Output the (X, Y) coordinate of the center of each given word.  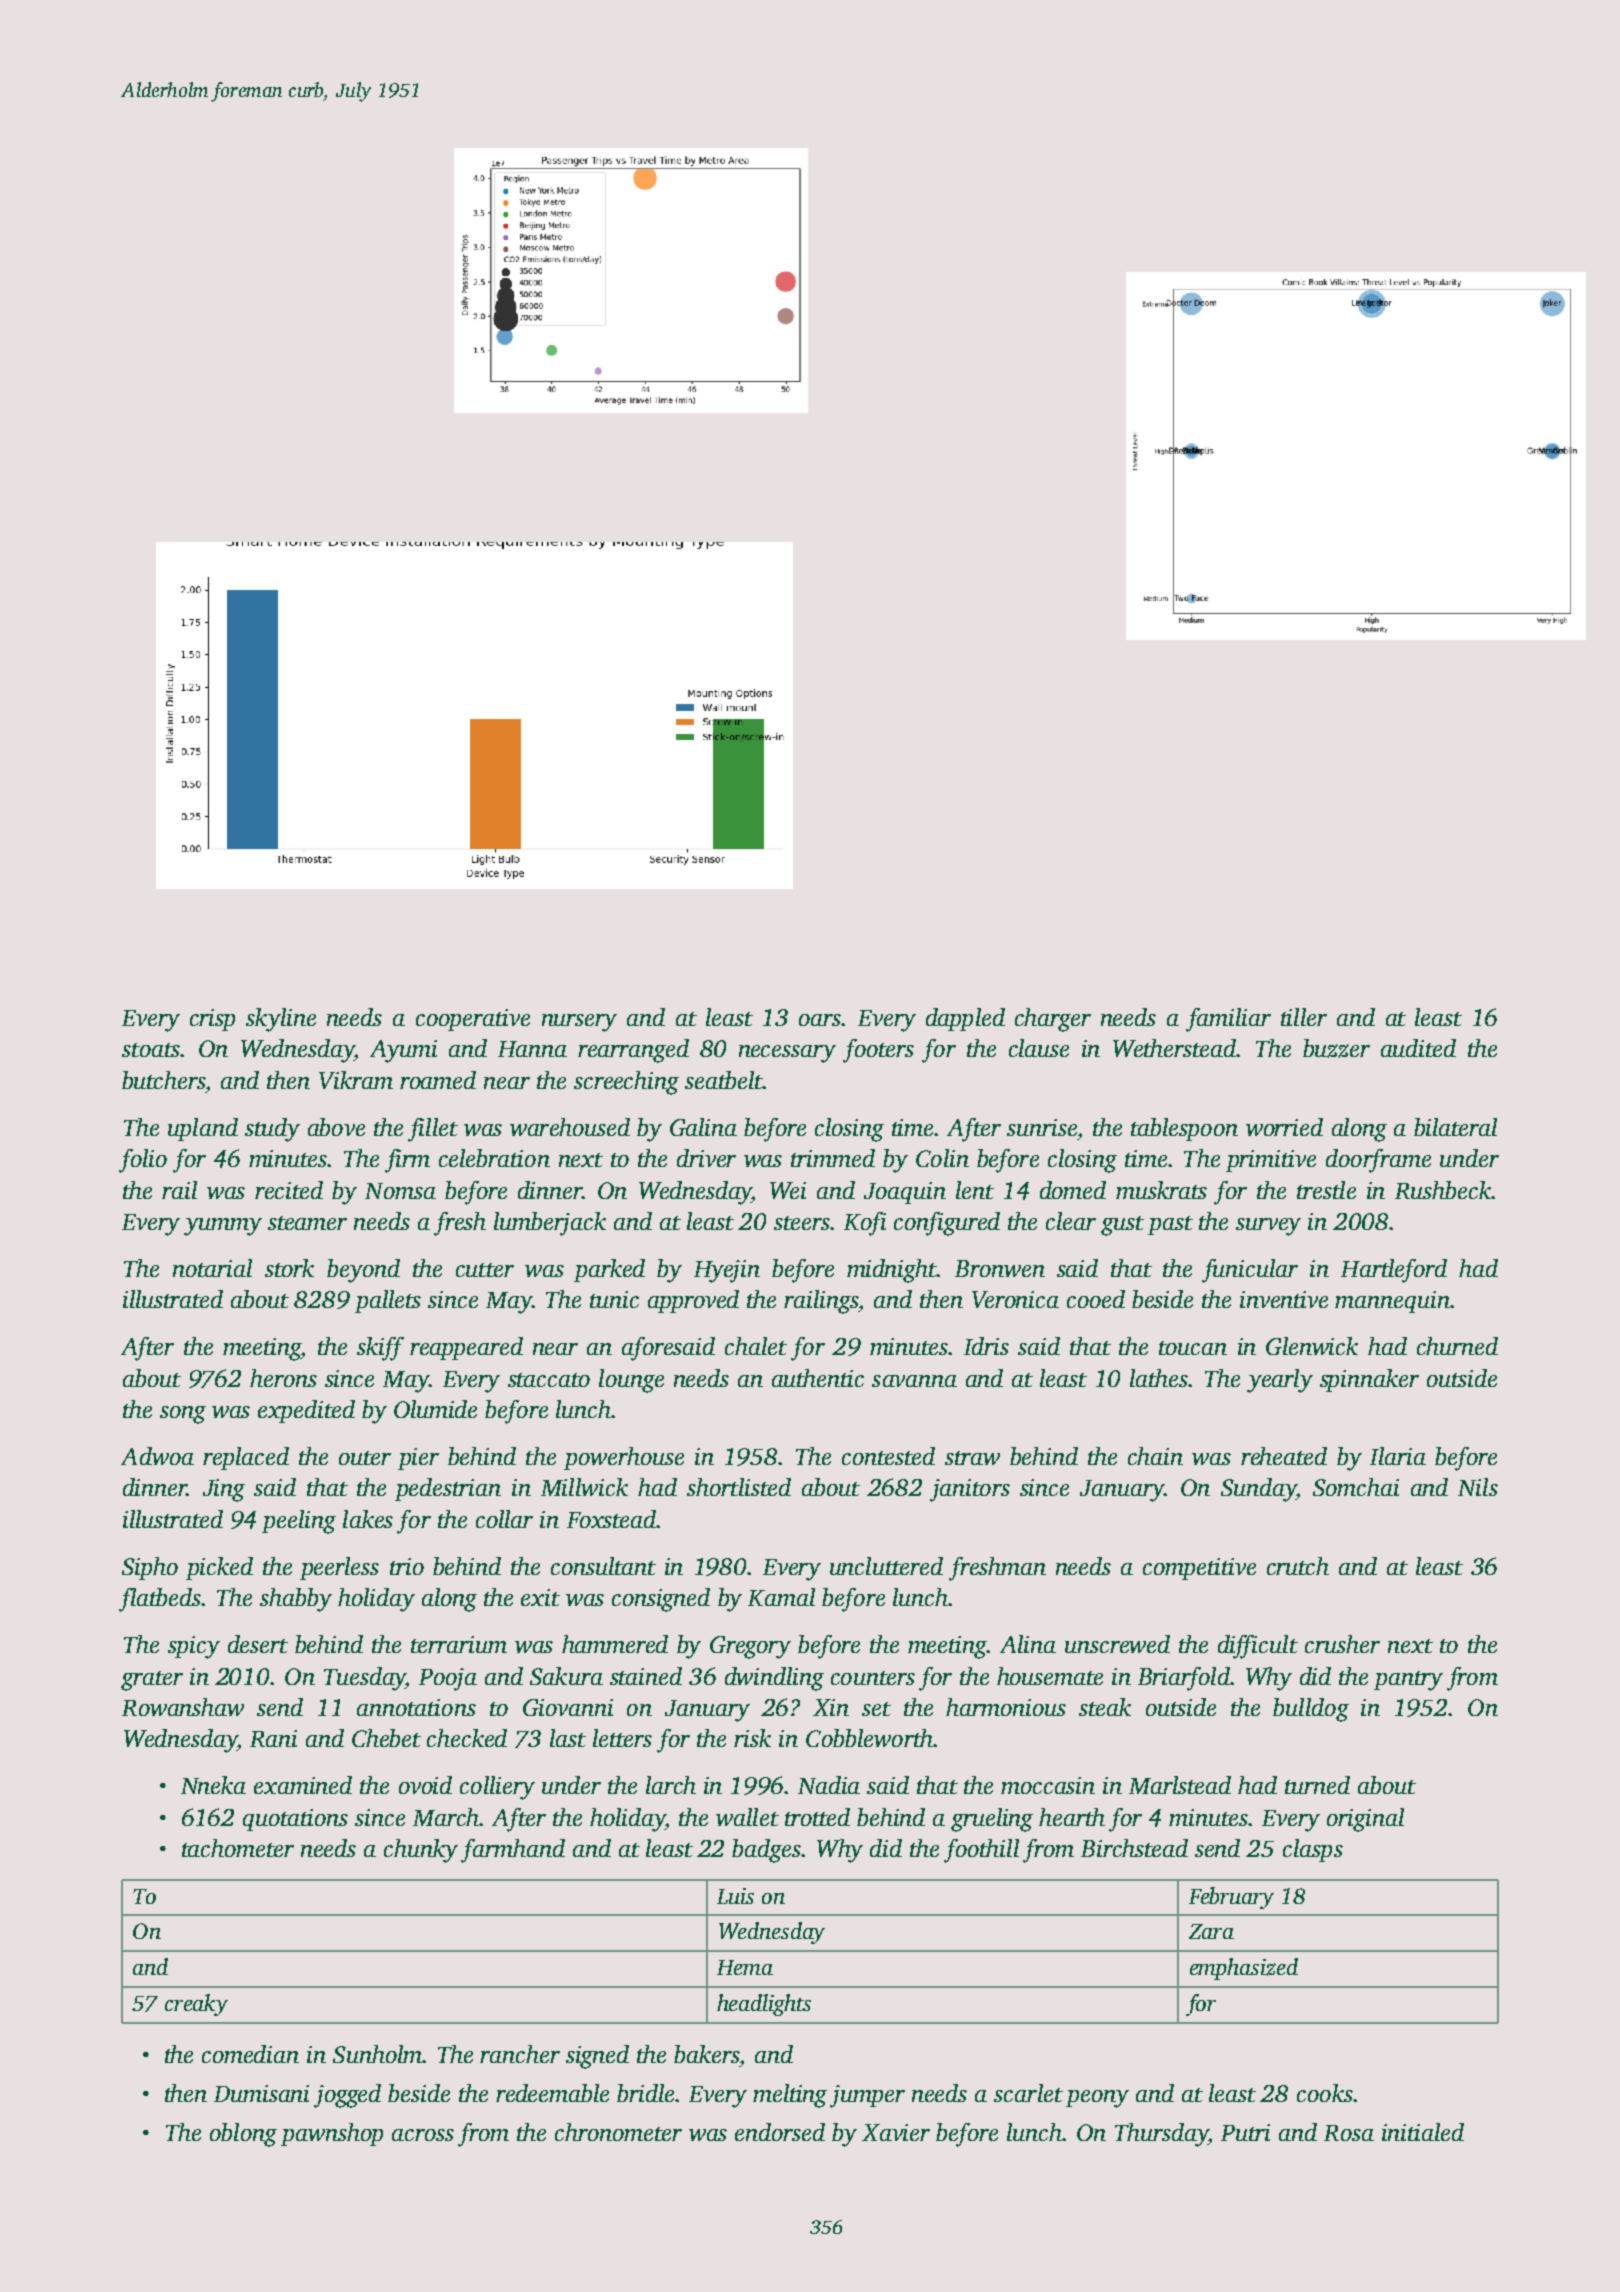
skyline (281, 1020)
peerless (339, 1568)
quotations (295, 1820)
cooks (1325, 2093)
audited (1418, 1048)
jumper (867, 2096)
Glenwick (1312, 1346)
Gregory (750, 1647)
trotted (817, 1817)
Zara (1211, 1931)
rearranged (633, 1051)
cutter (485, 1270)
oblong (243, 2135)
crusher (1342, 1644)
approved (693, 1301)
